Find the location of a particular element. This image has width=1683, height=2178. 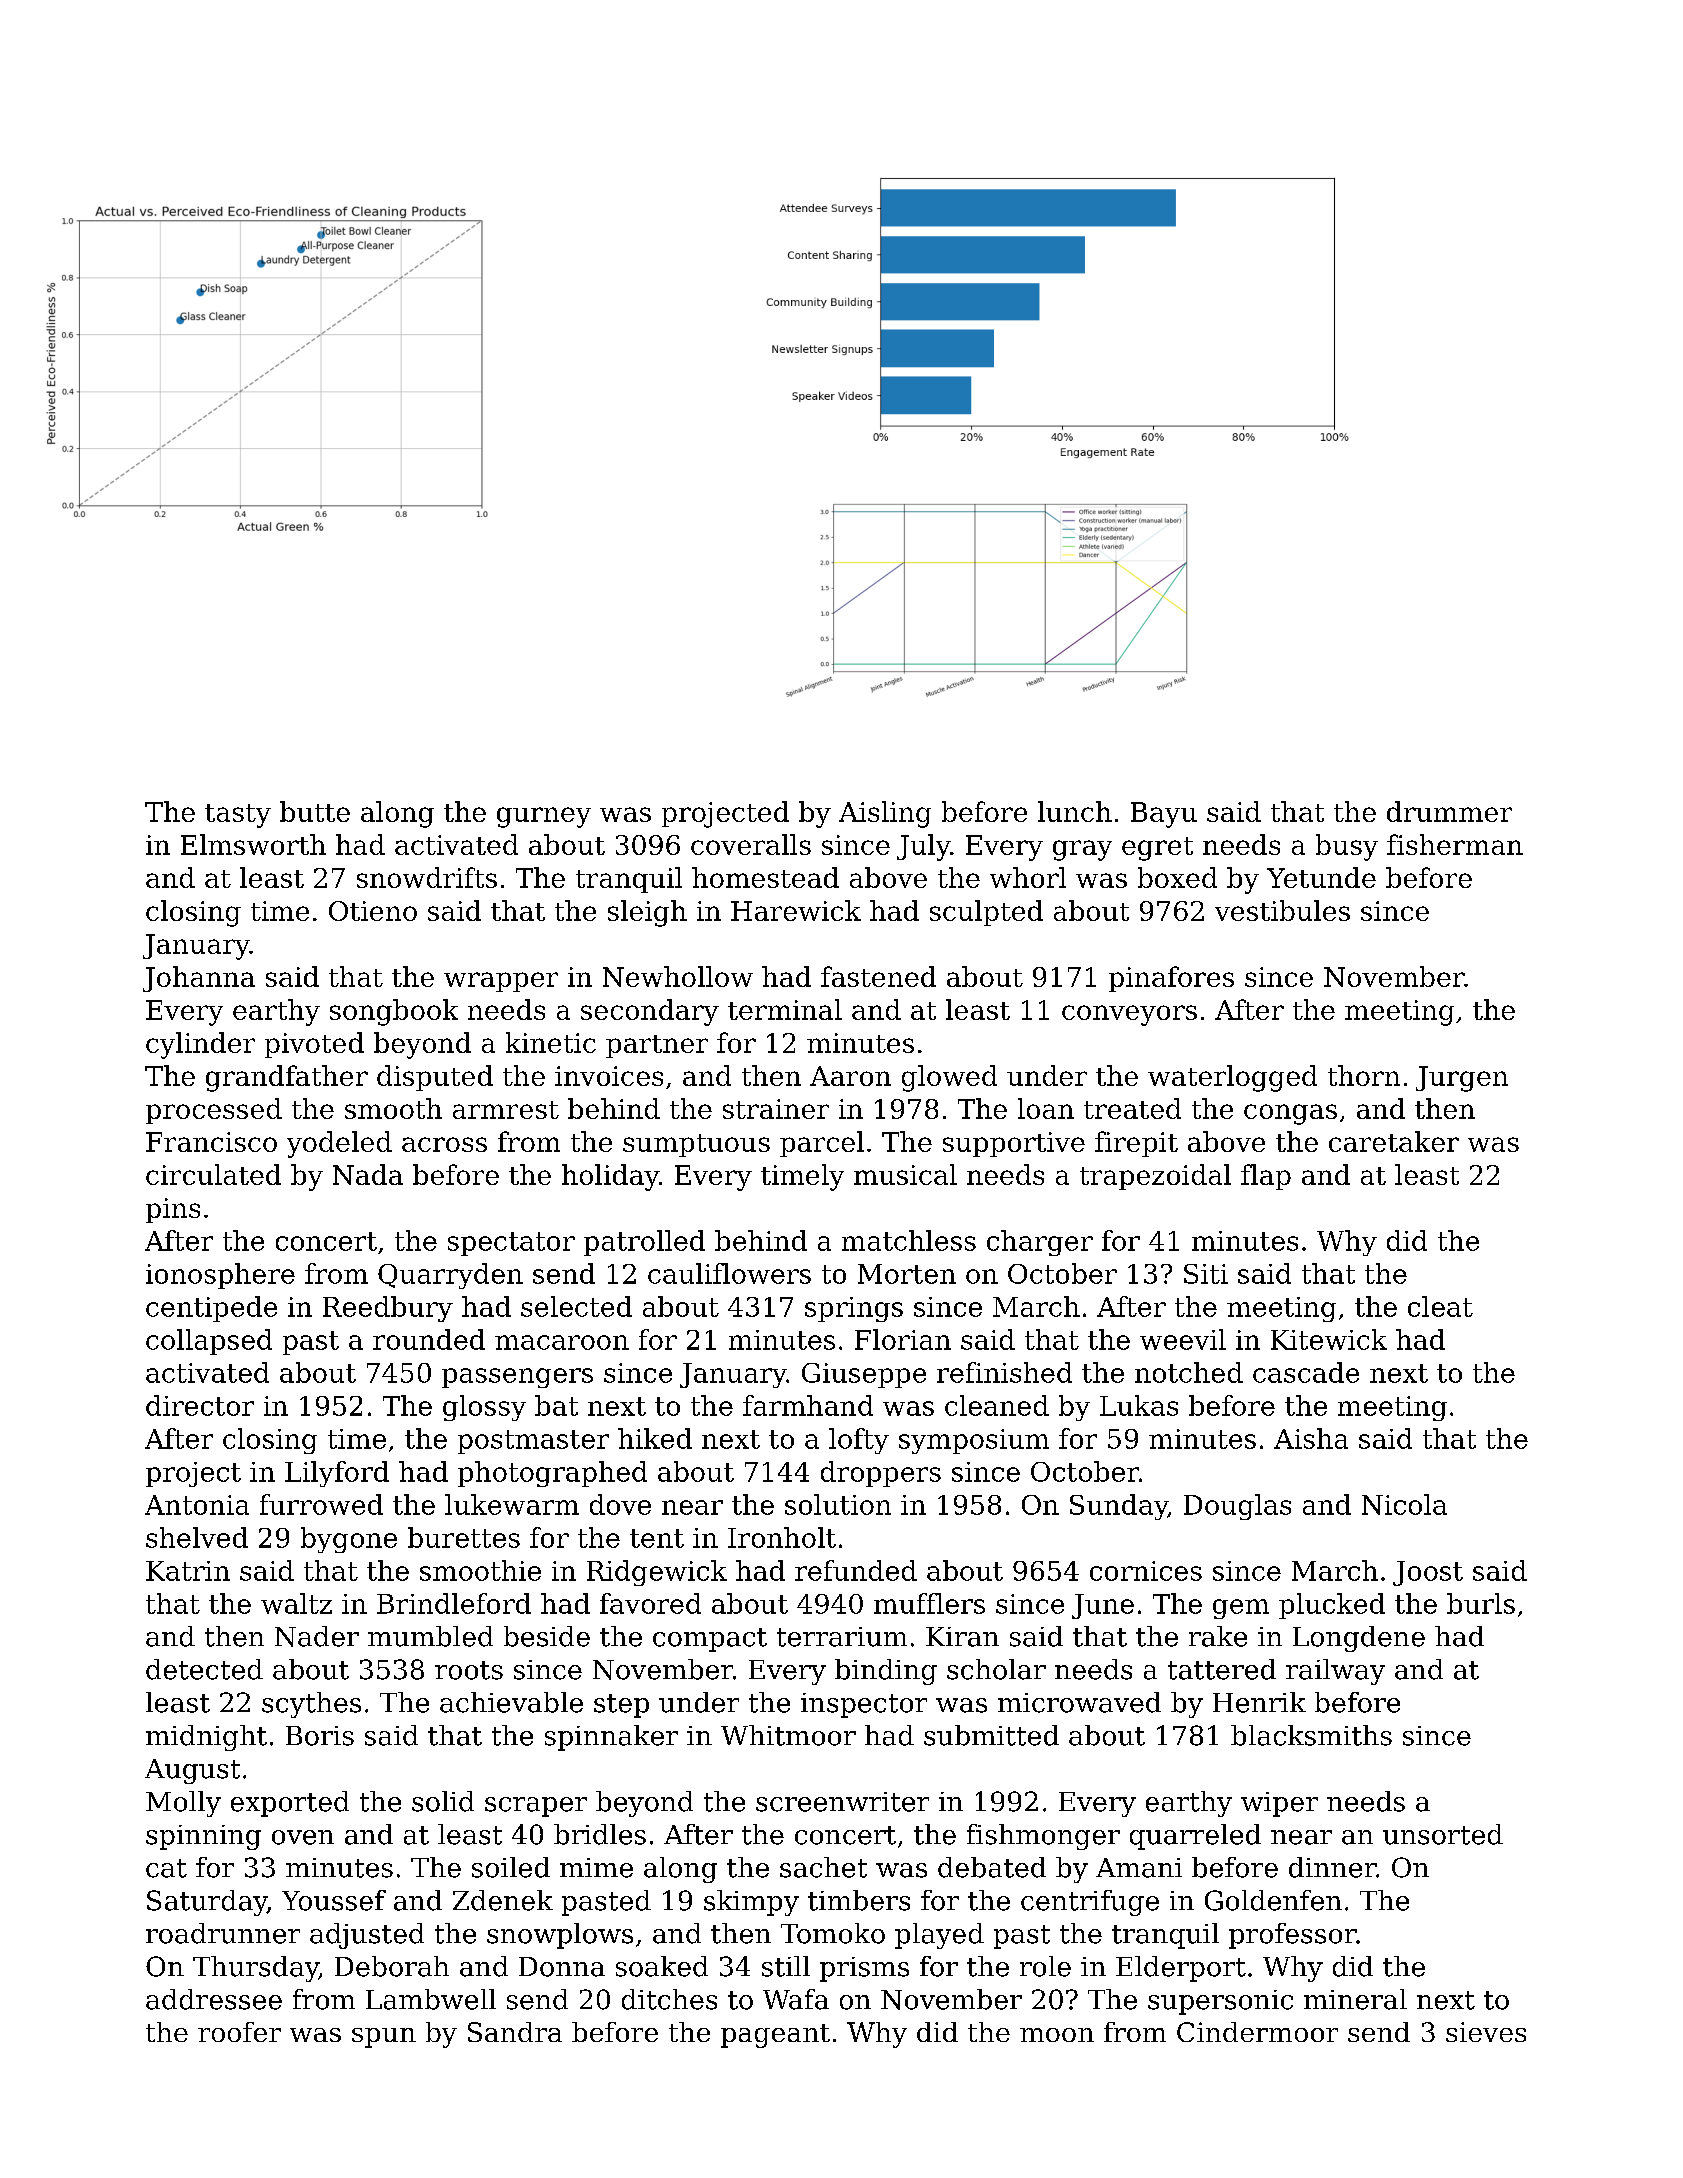

caretaker is located at coordinates (1394, 1141).
